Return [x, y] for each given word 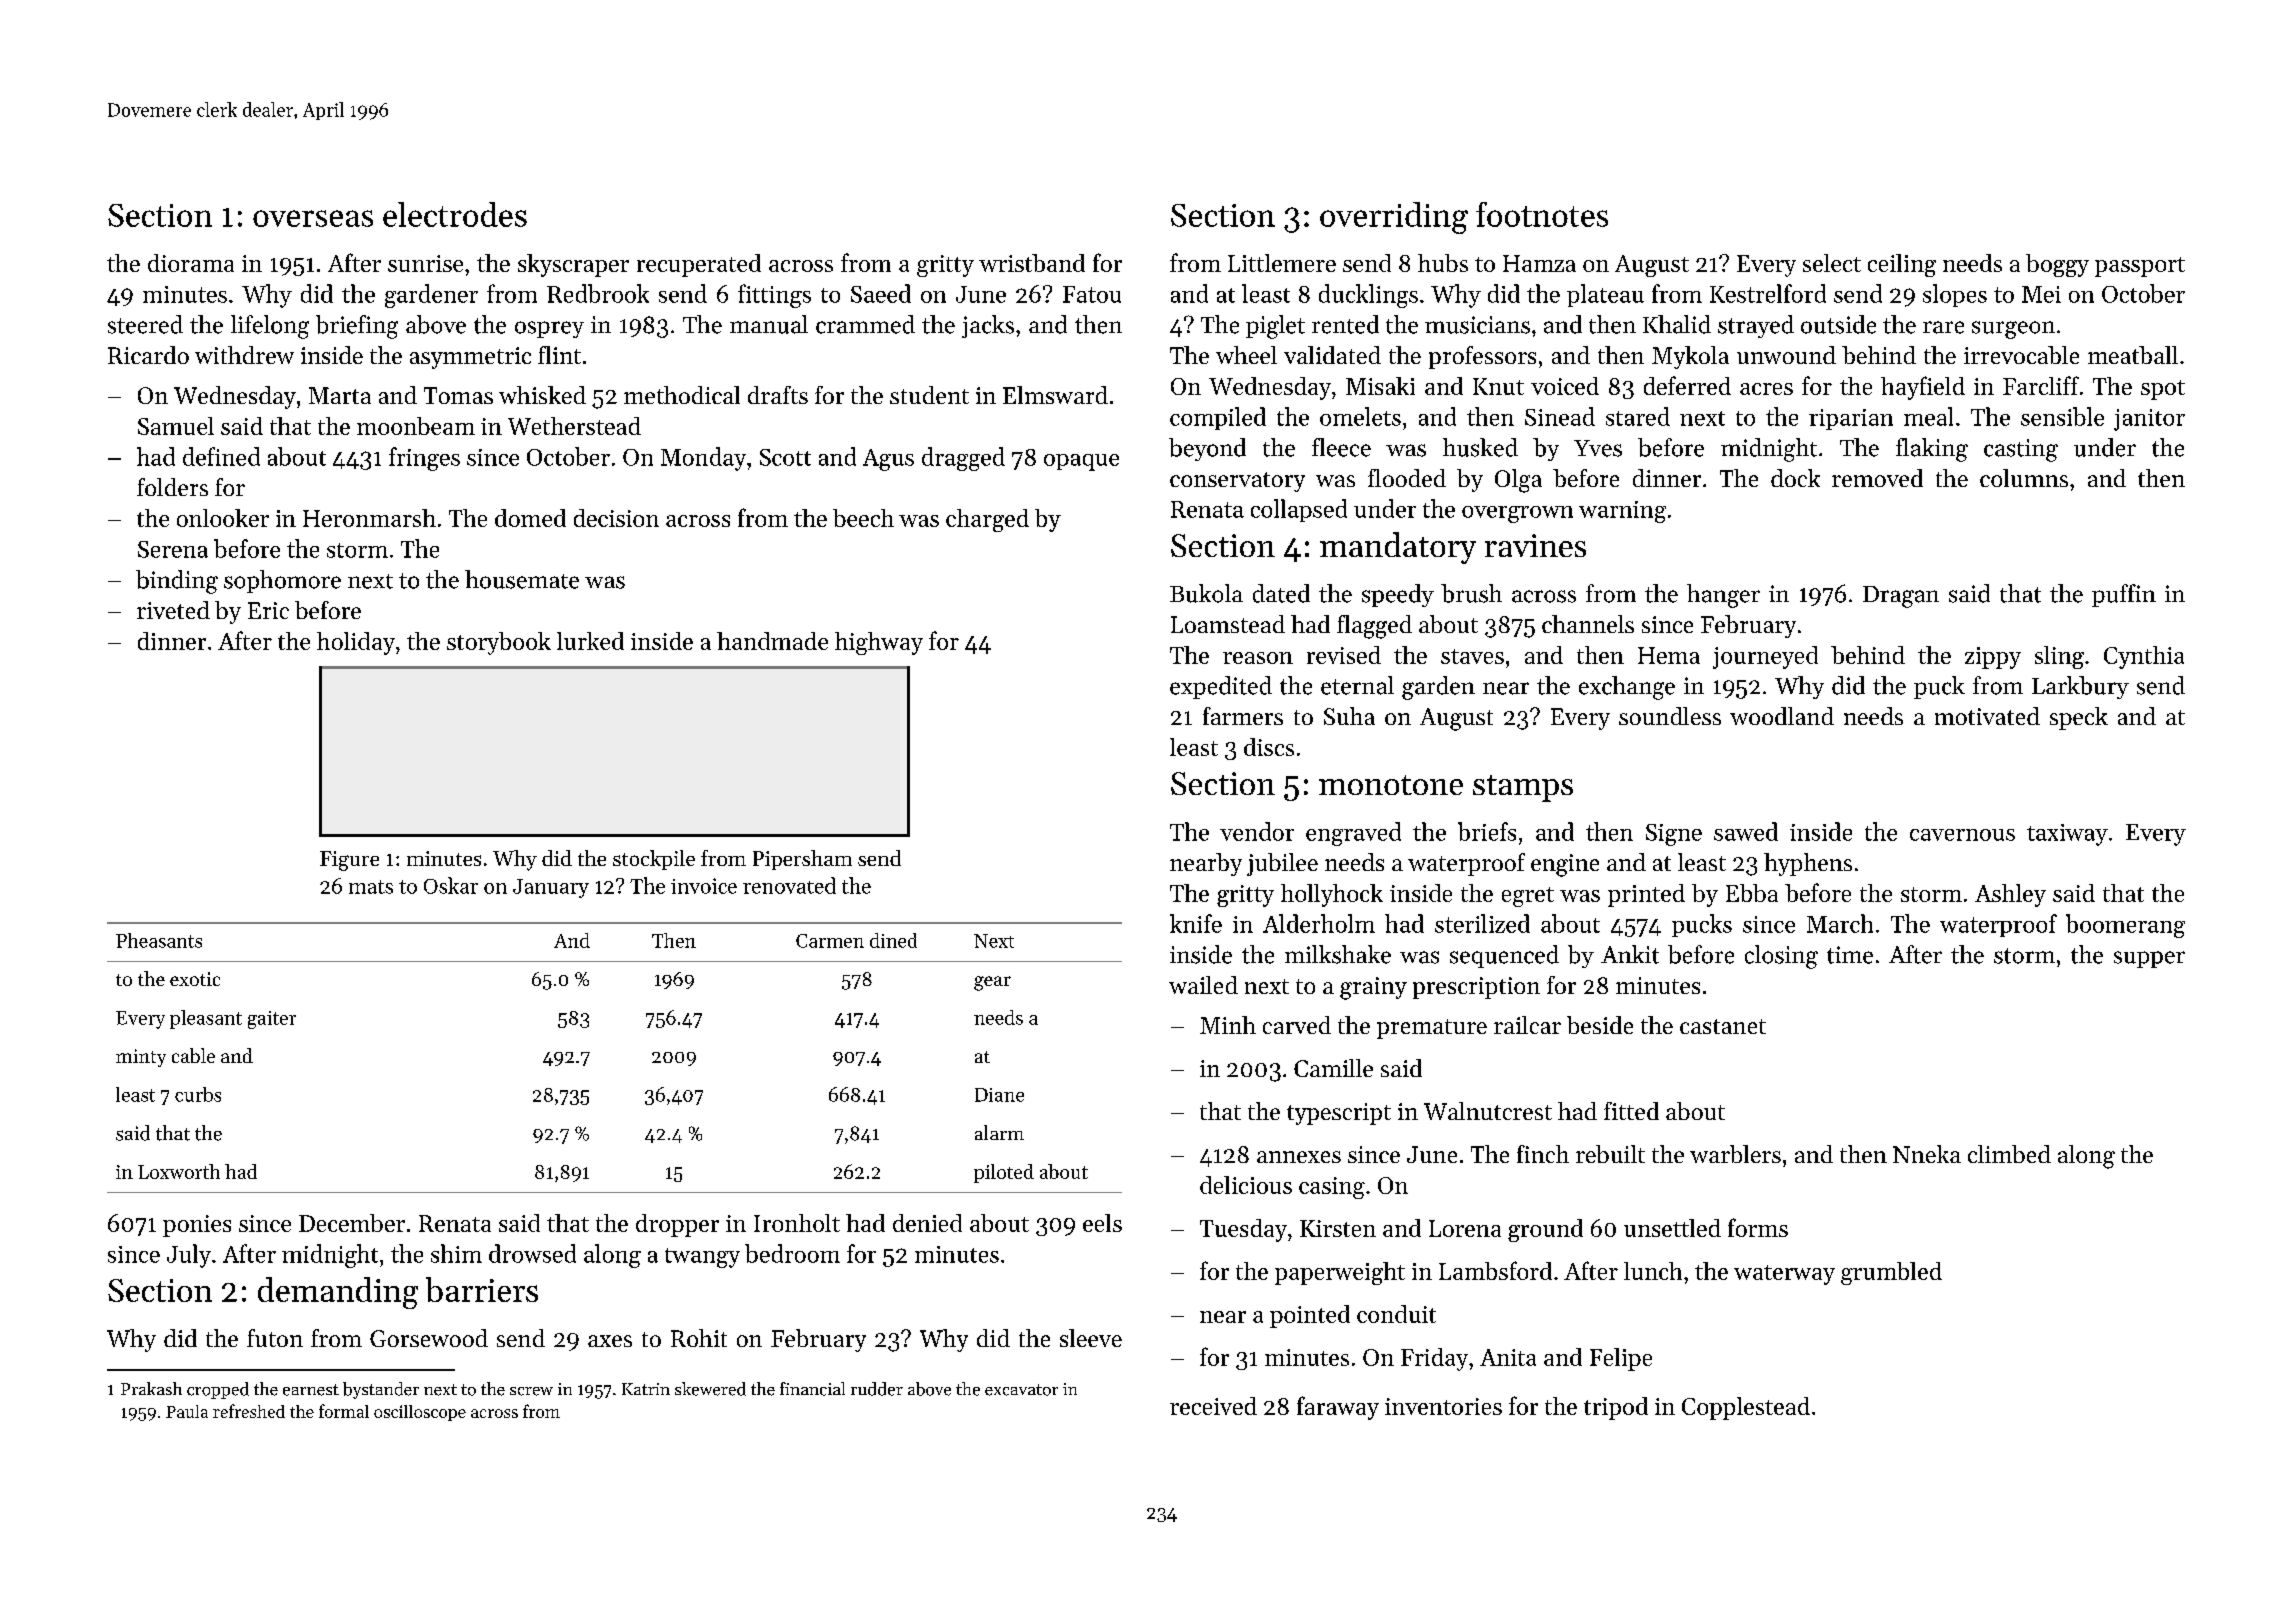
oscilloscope [420, 1413]
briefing [357, 327]
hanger [1723, 596]
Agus [888, 460]
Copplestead [1746, 1408]
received [1213, 1406]
